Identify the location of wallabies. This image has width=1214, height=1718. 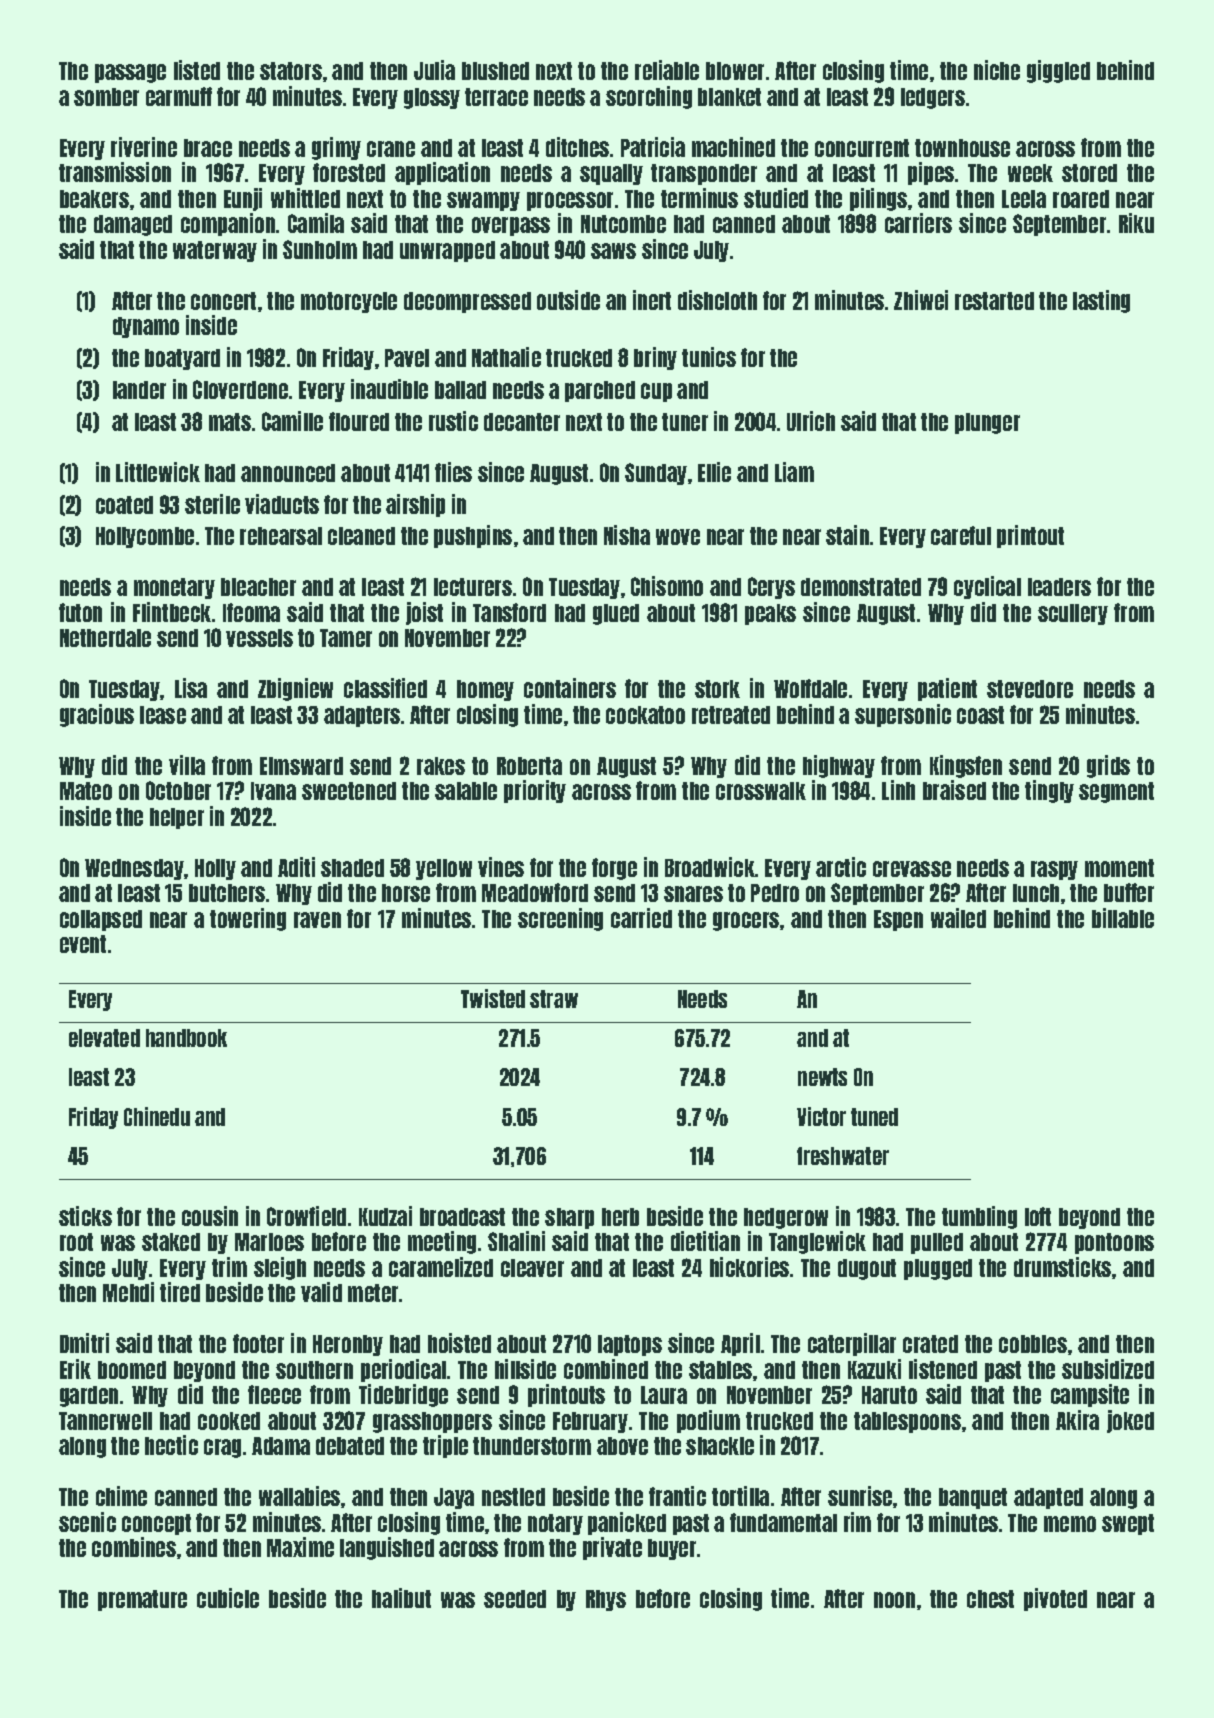
(299, 1496).
